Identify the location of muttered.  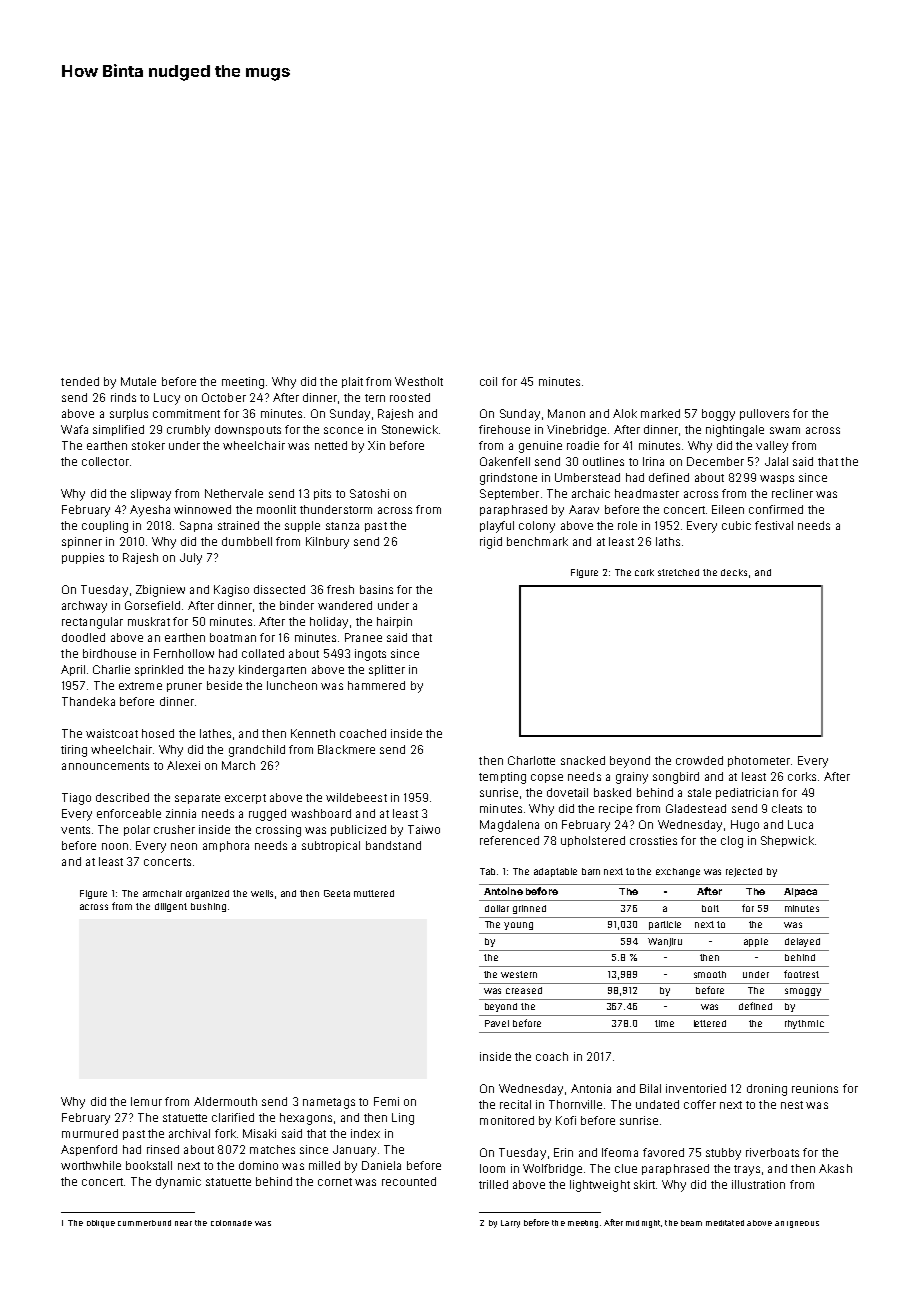
(374, 893).
